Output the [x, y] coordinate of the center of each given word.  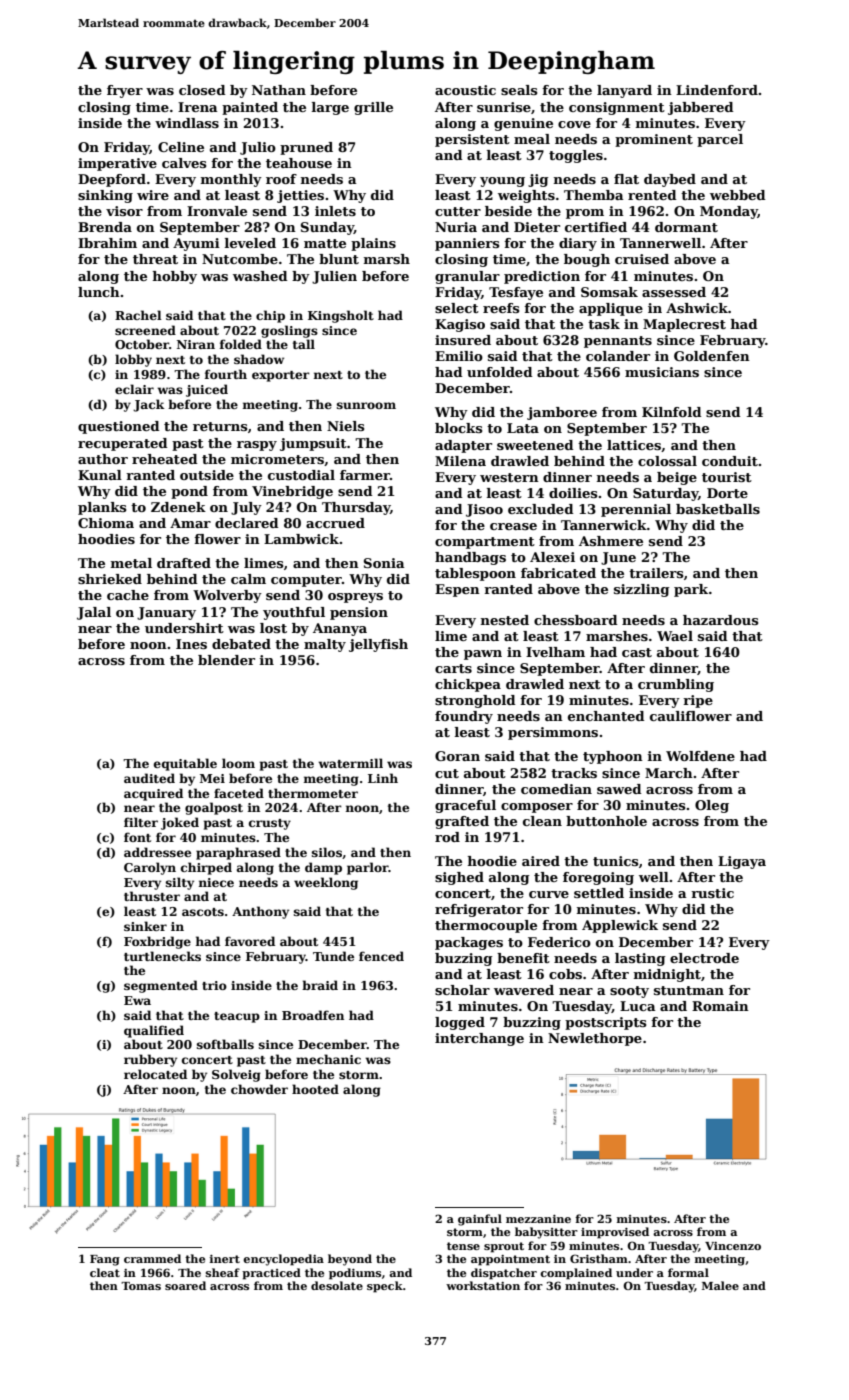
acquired [153, 794]
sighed [459, 878]
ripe [698, 701]
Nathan [279, 90]
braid [320, 985]
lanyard [624, 91]
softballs [225, 1044]
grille [373, 108]
